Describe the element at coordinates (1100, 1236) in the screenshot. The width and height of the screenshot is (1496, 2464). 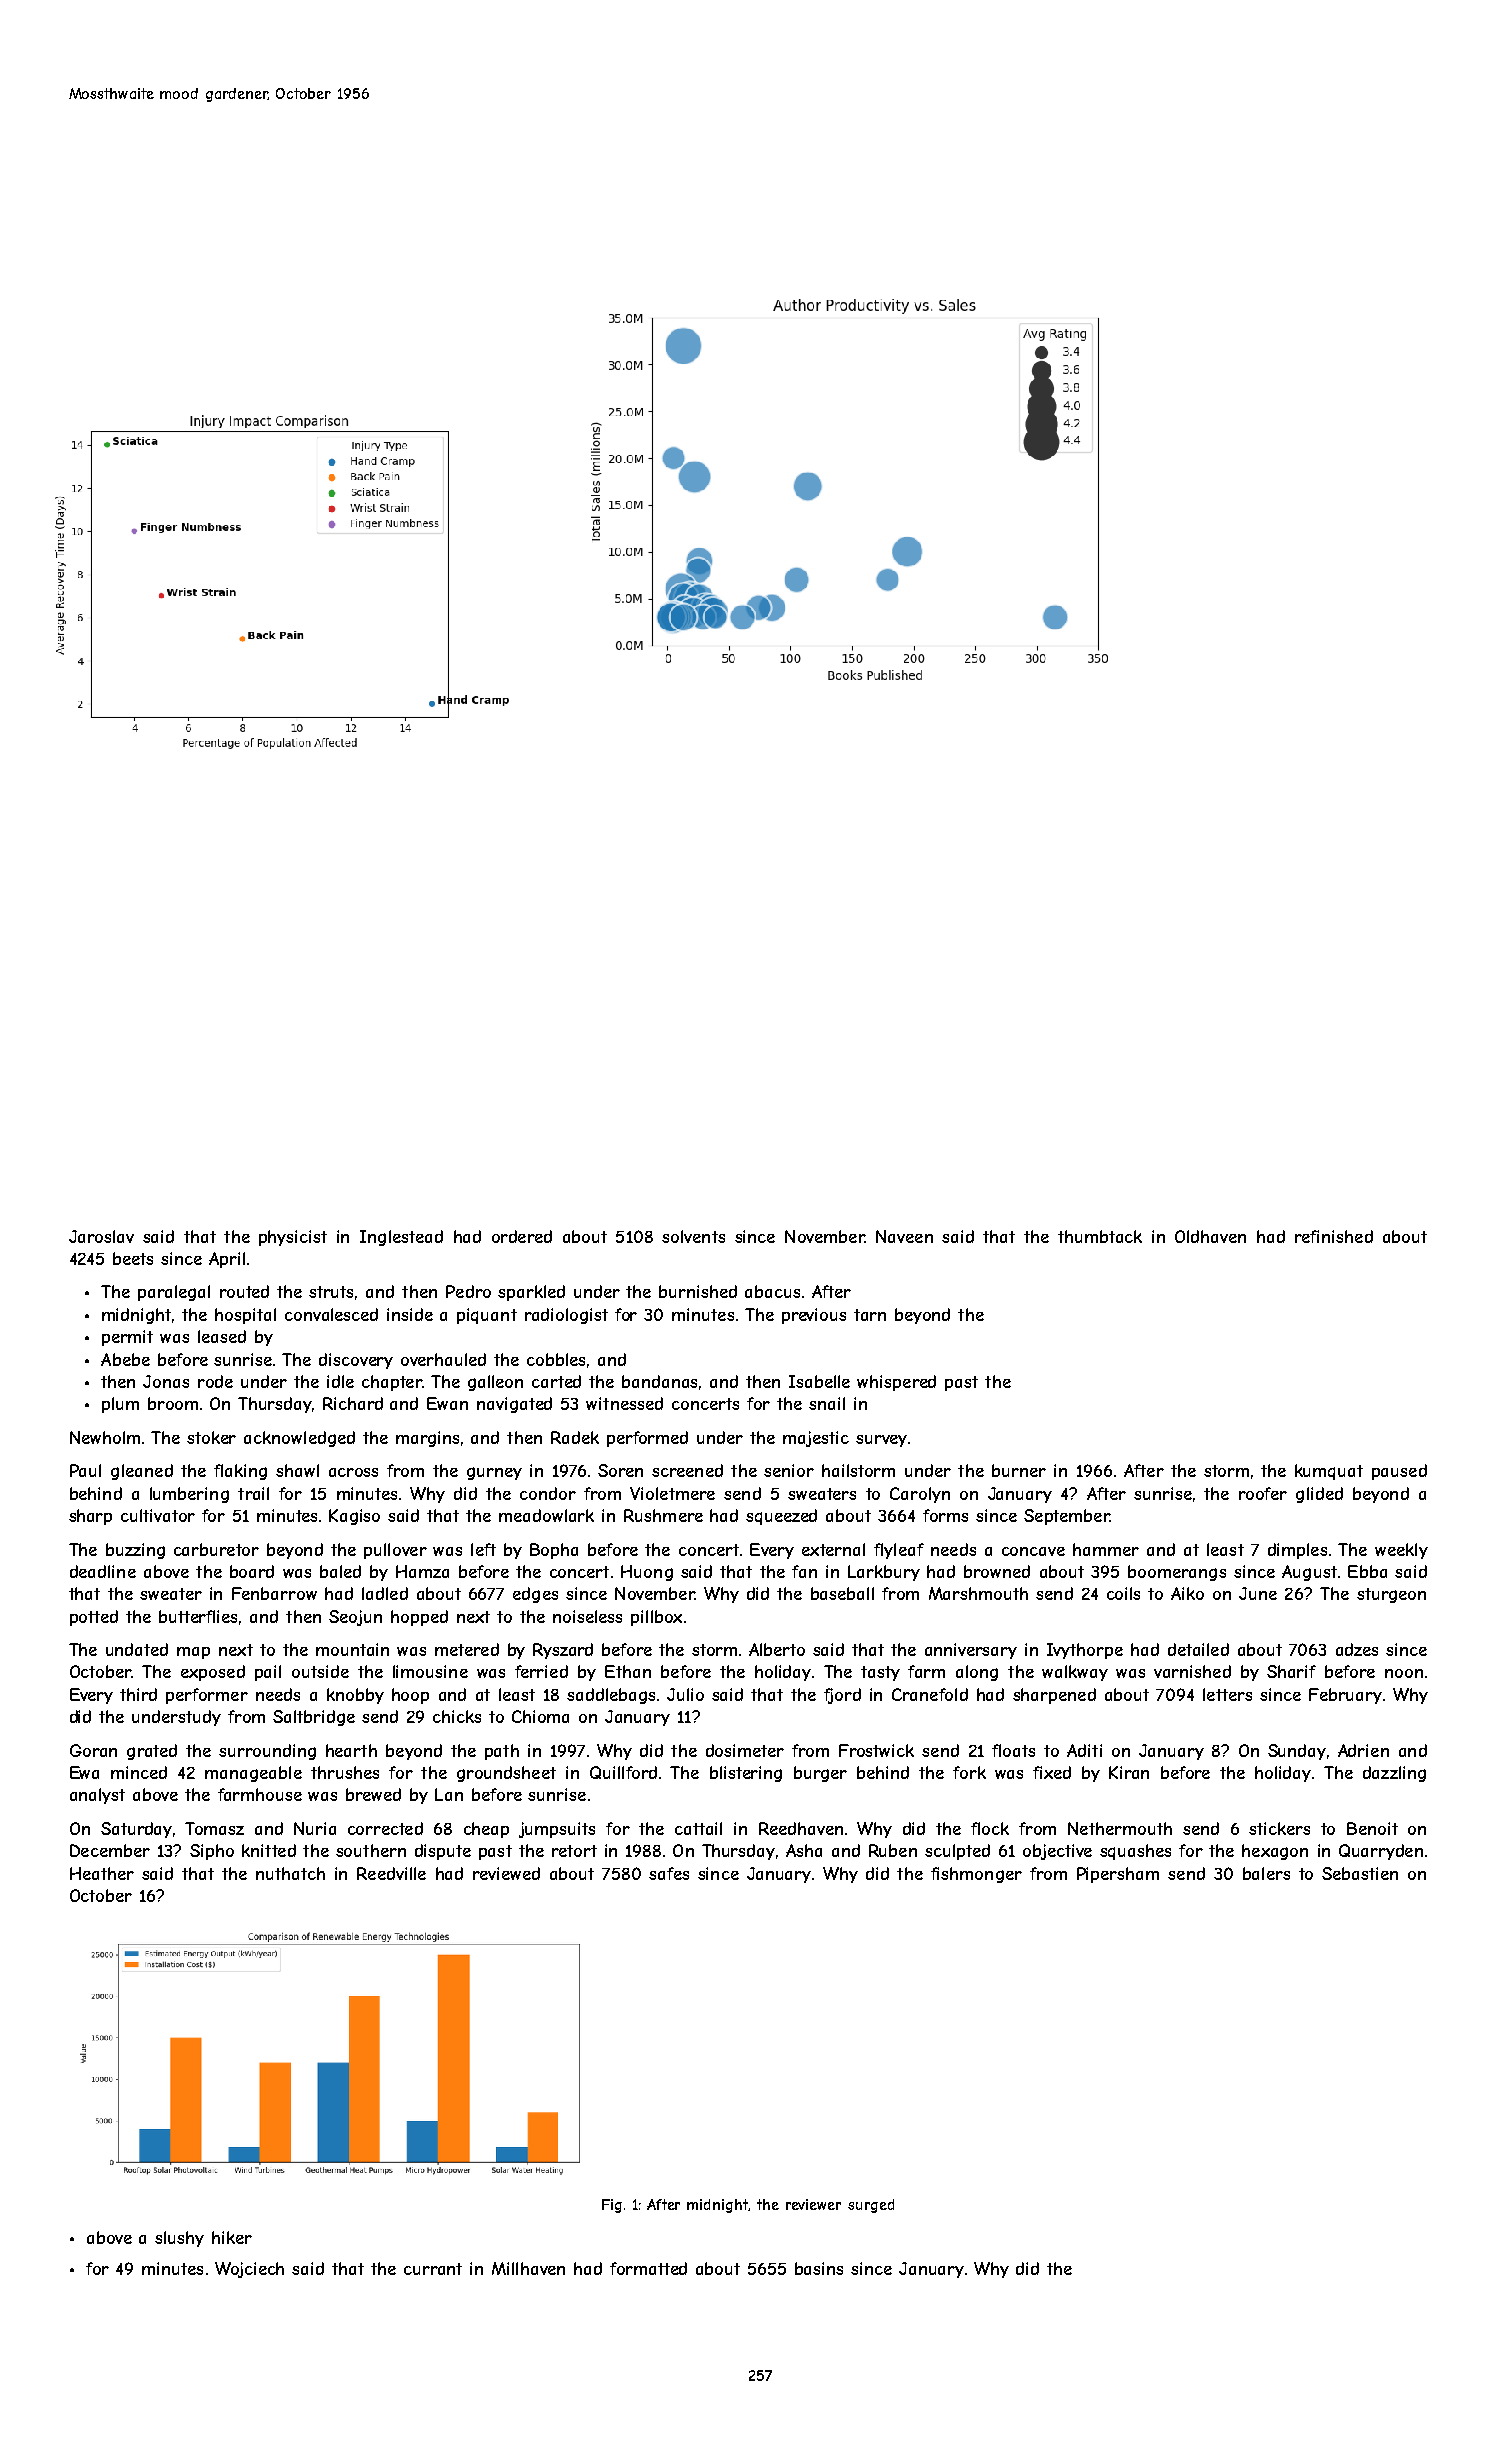
I see `thumbtack` at that location.
